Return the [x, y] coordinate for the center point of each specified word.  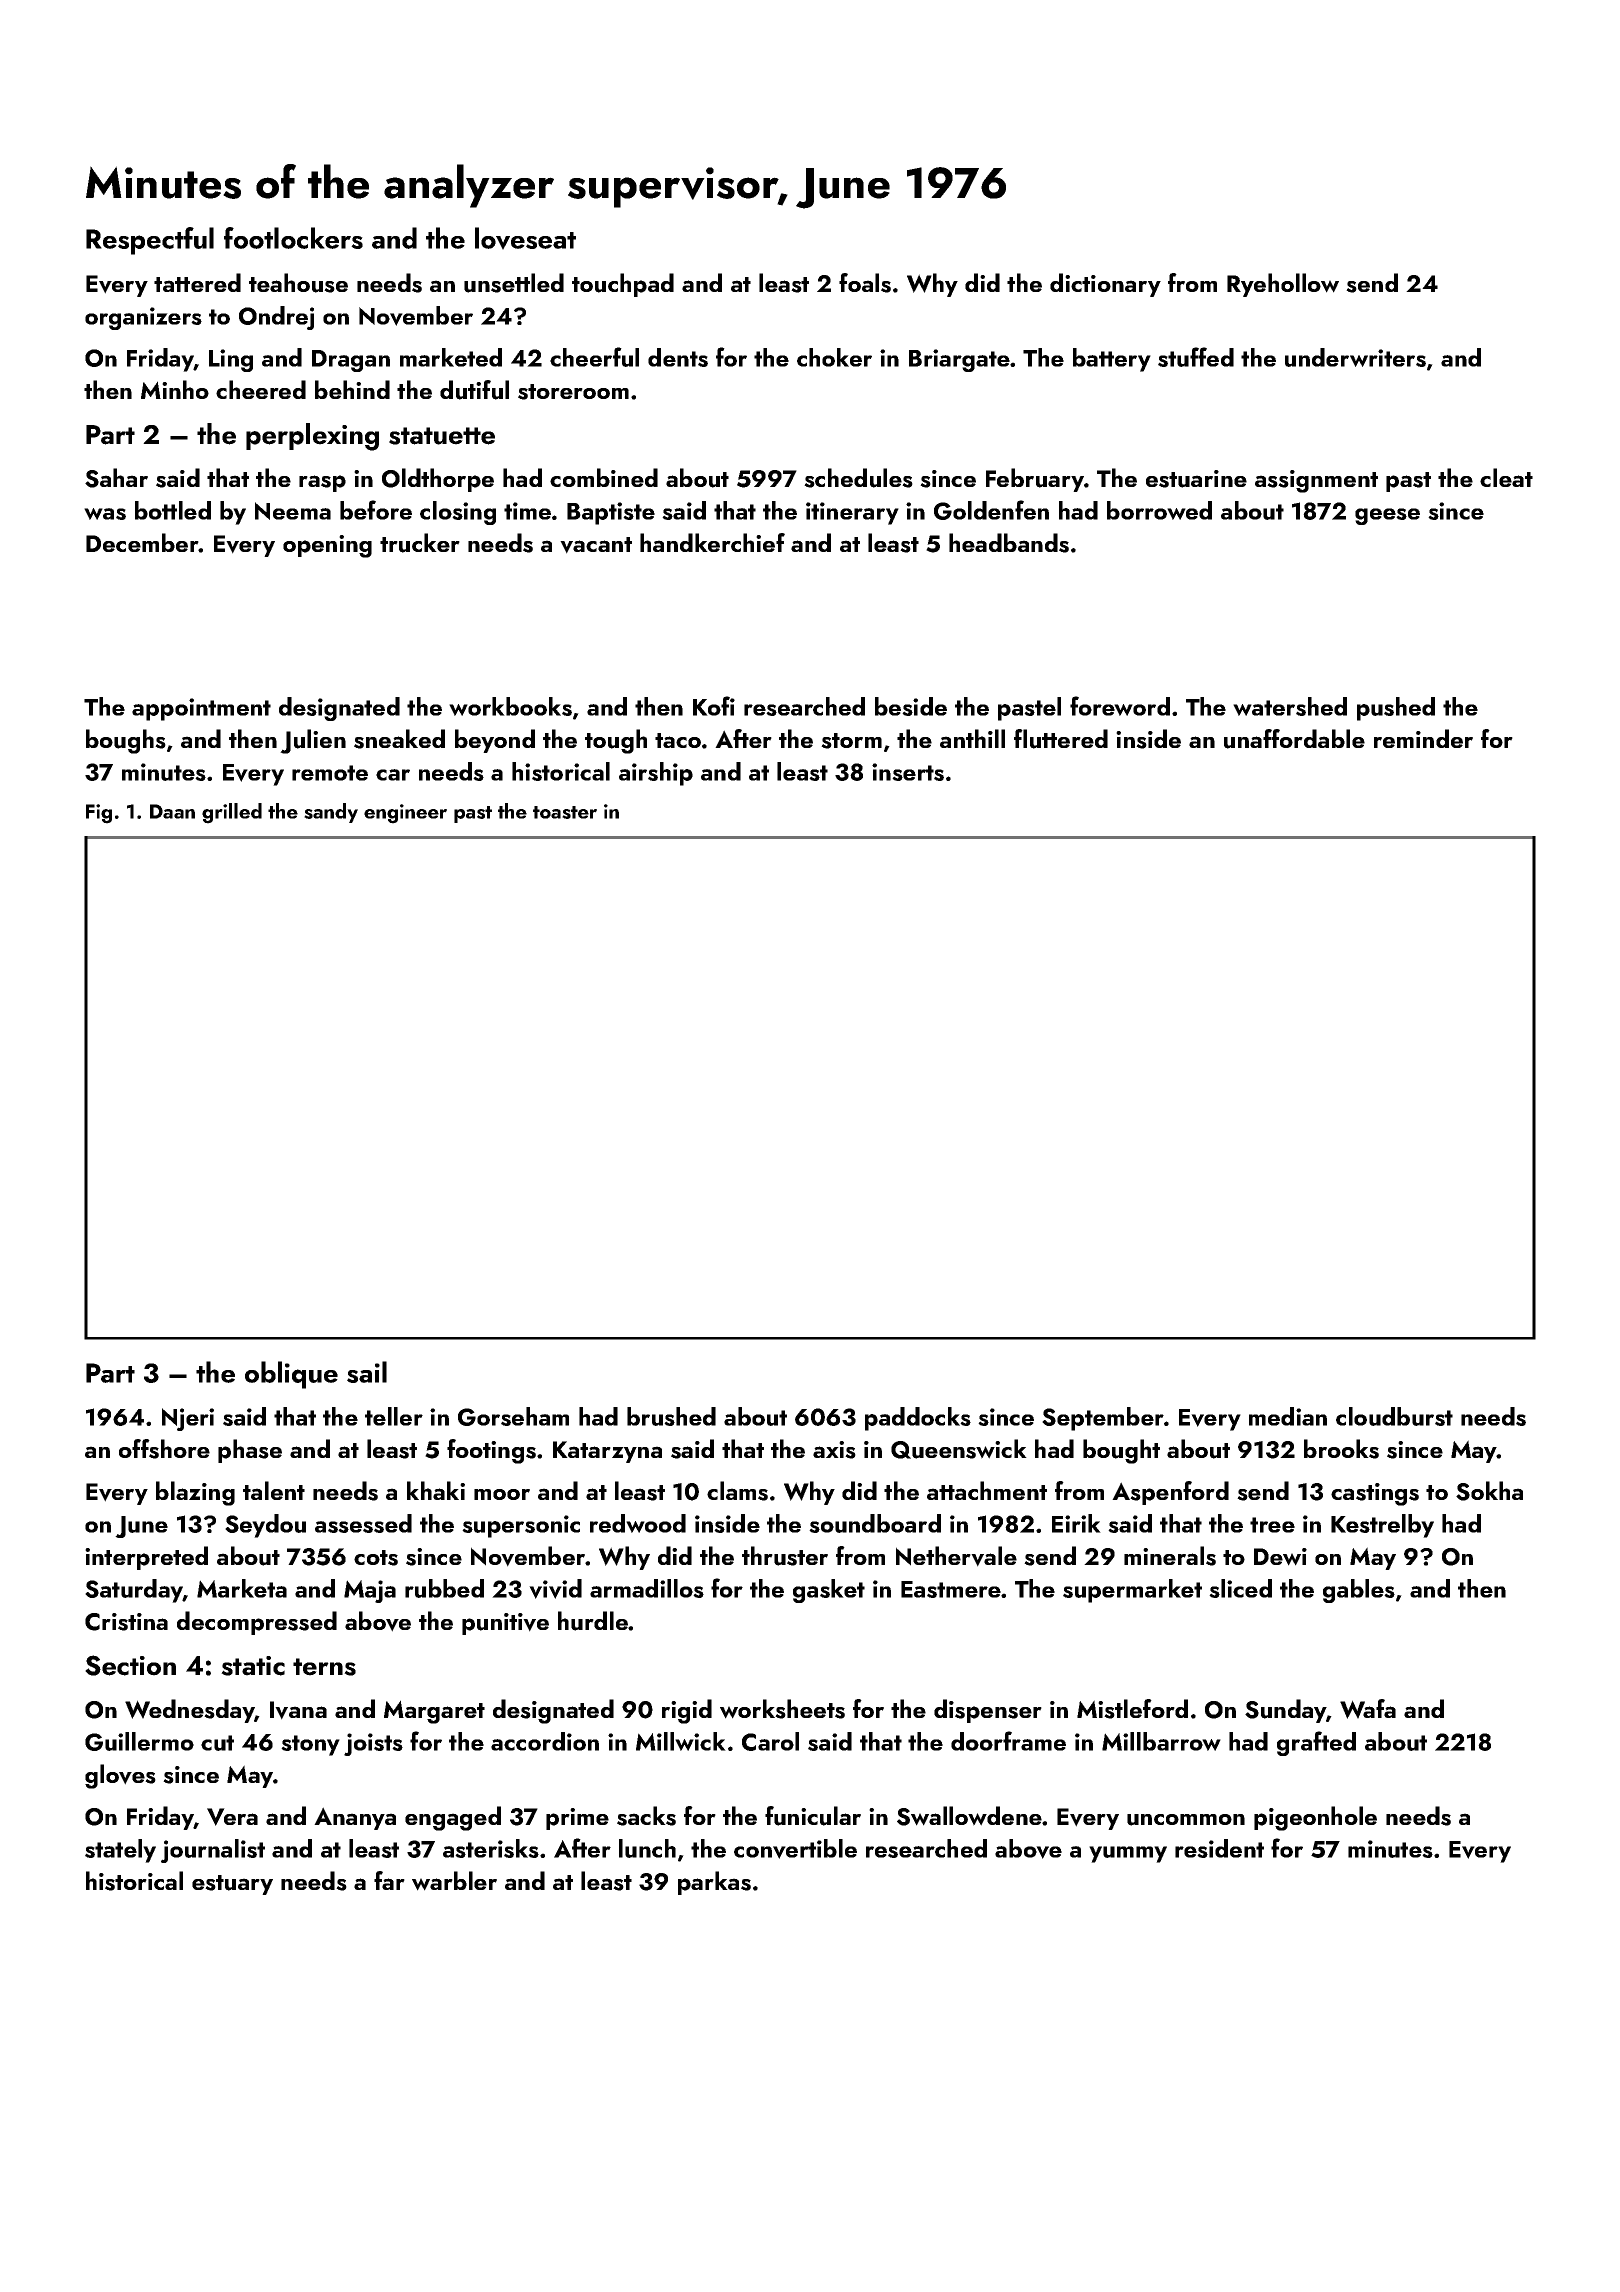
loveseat [525, 238]
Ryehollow [1283, 285]
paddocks [918, 1419]
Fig [99, 814]
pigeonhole [1315, 1818]
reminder [1423, 738]
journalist [213, 1851]
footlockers [293, 238]
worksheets [782, 1709]
